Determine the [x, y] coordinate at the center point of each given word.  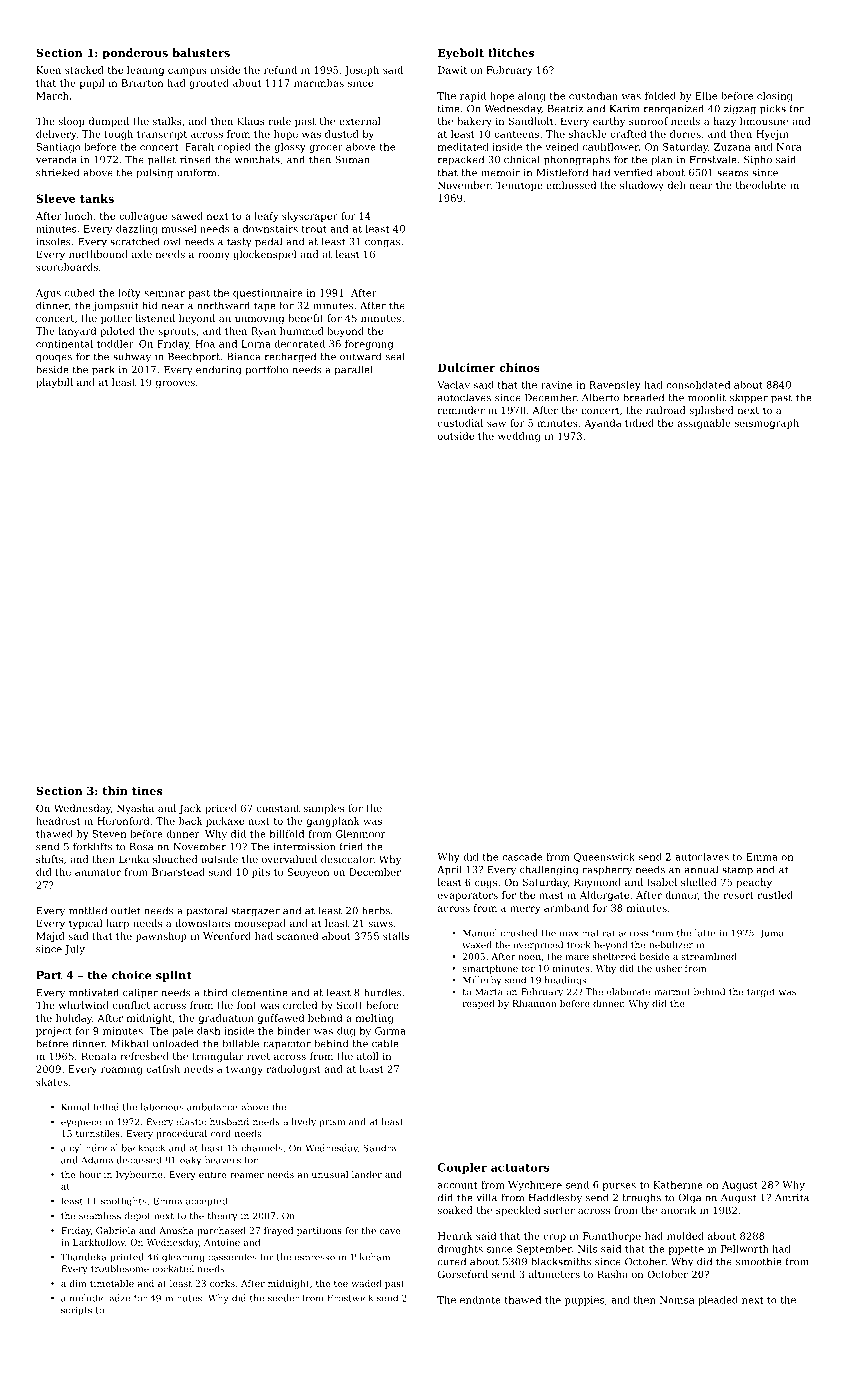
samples [324, 809]
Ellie [706, 96]
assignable [704, 424]
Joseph [361, 71]
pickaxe [225, 822]
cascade [522, 857]
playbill [54, 383]
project [54, 1032]
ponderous [135, 54]
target [761, 993]
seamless [100, 1216]
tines [147, 790]
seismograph [767, 424]
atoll [368, 1056]
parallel [354, 370]
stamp [737, 871]
